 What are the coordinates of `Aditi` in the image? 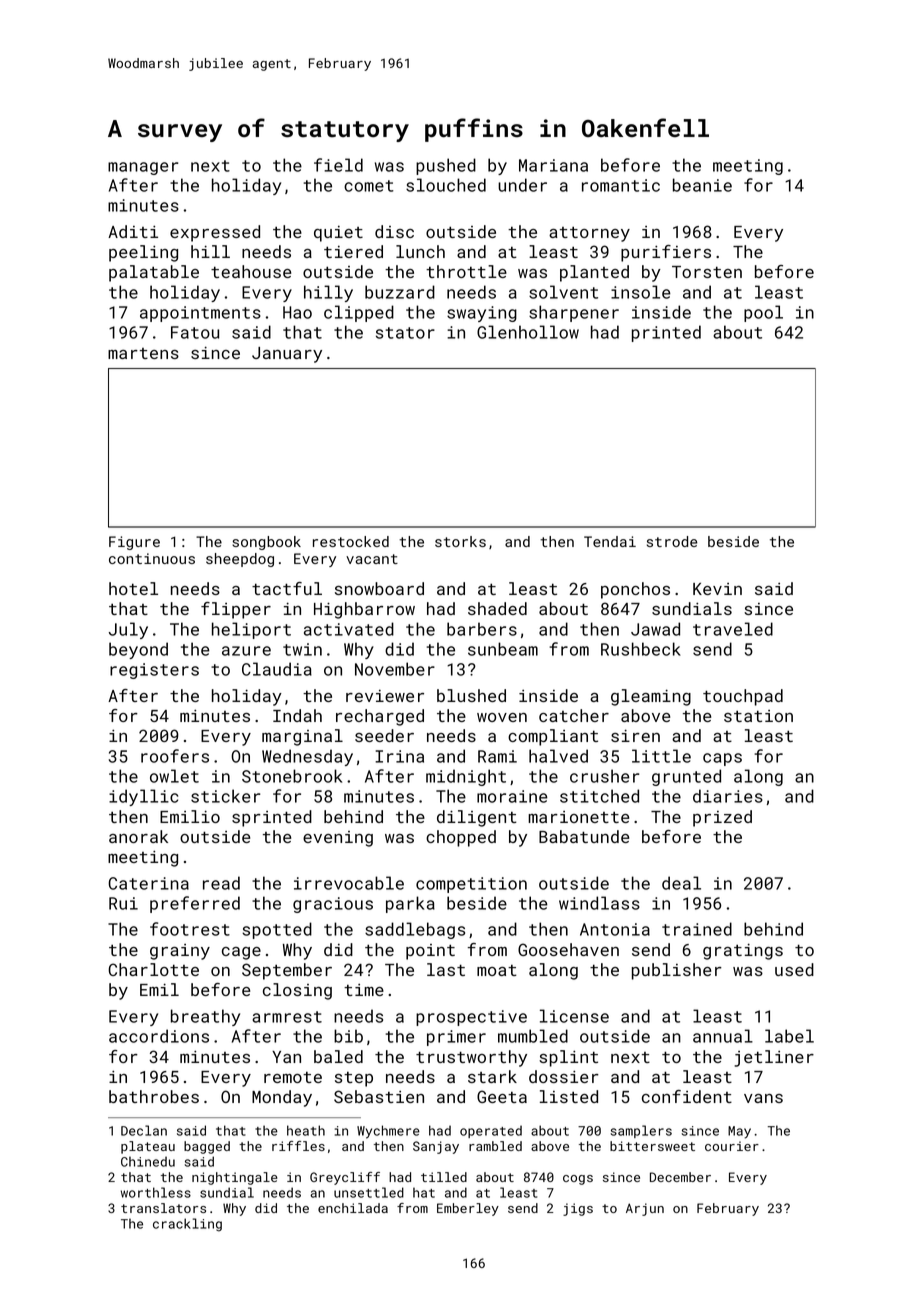 It's located at (133, 231).
